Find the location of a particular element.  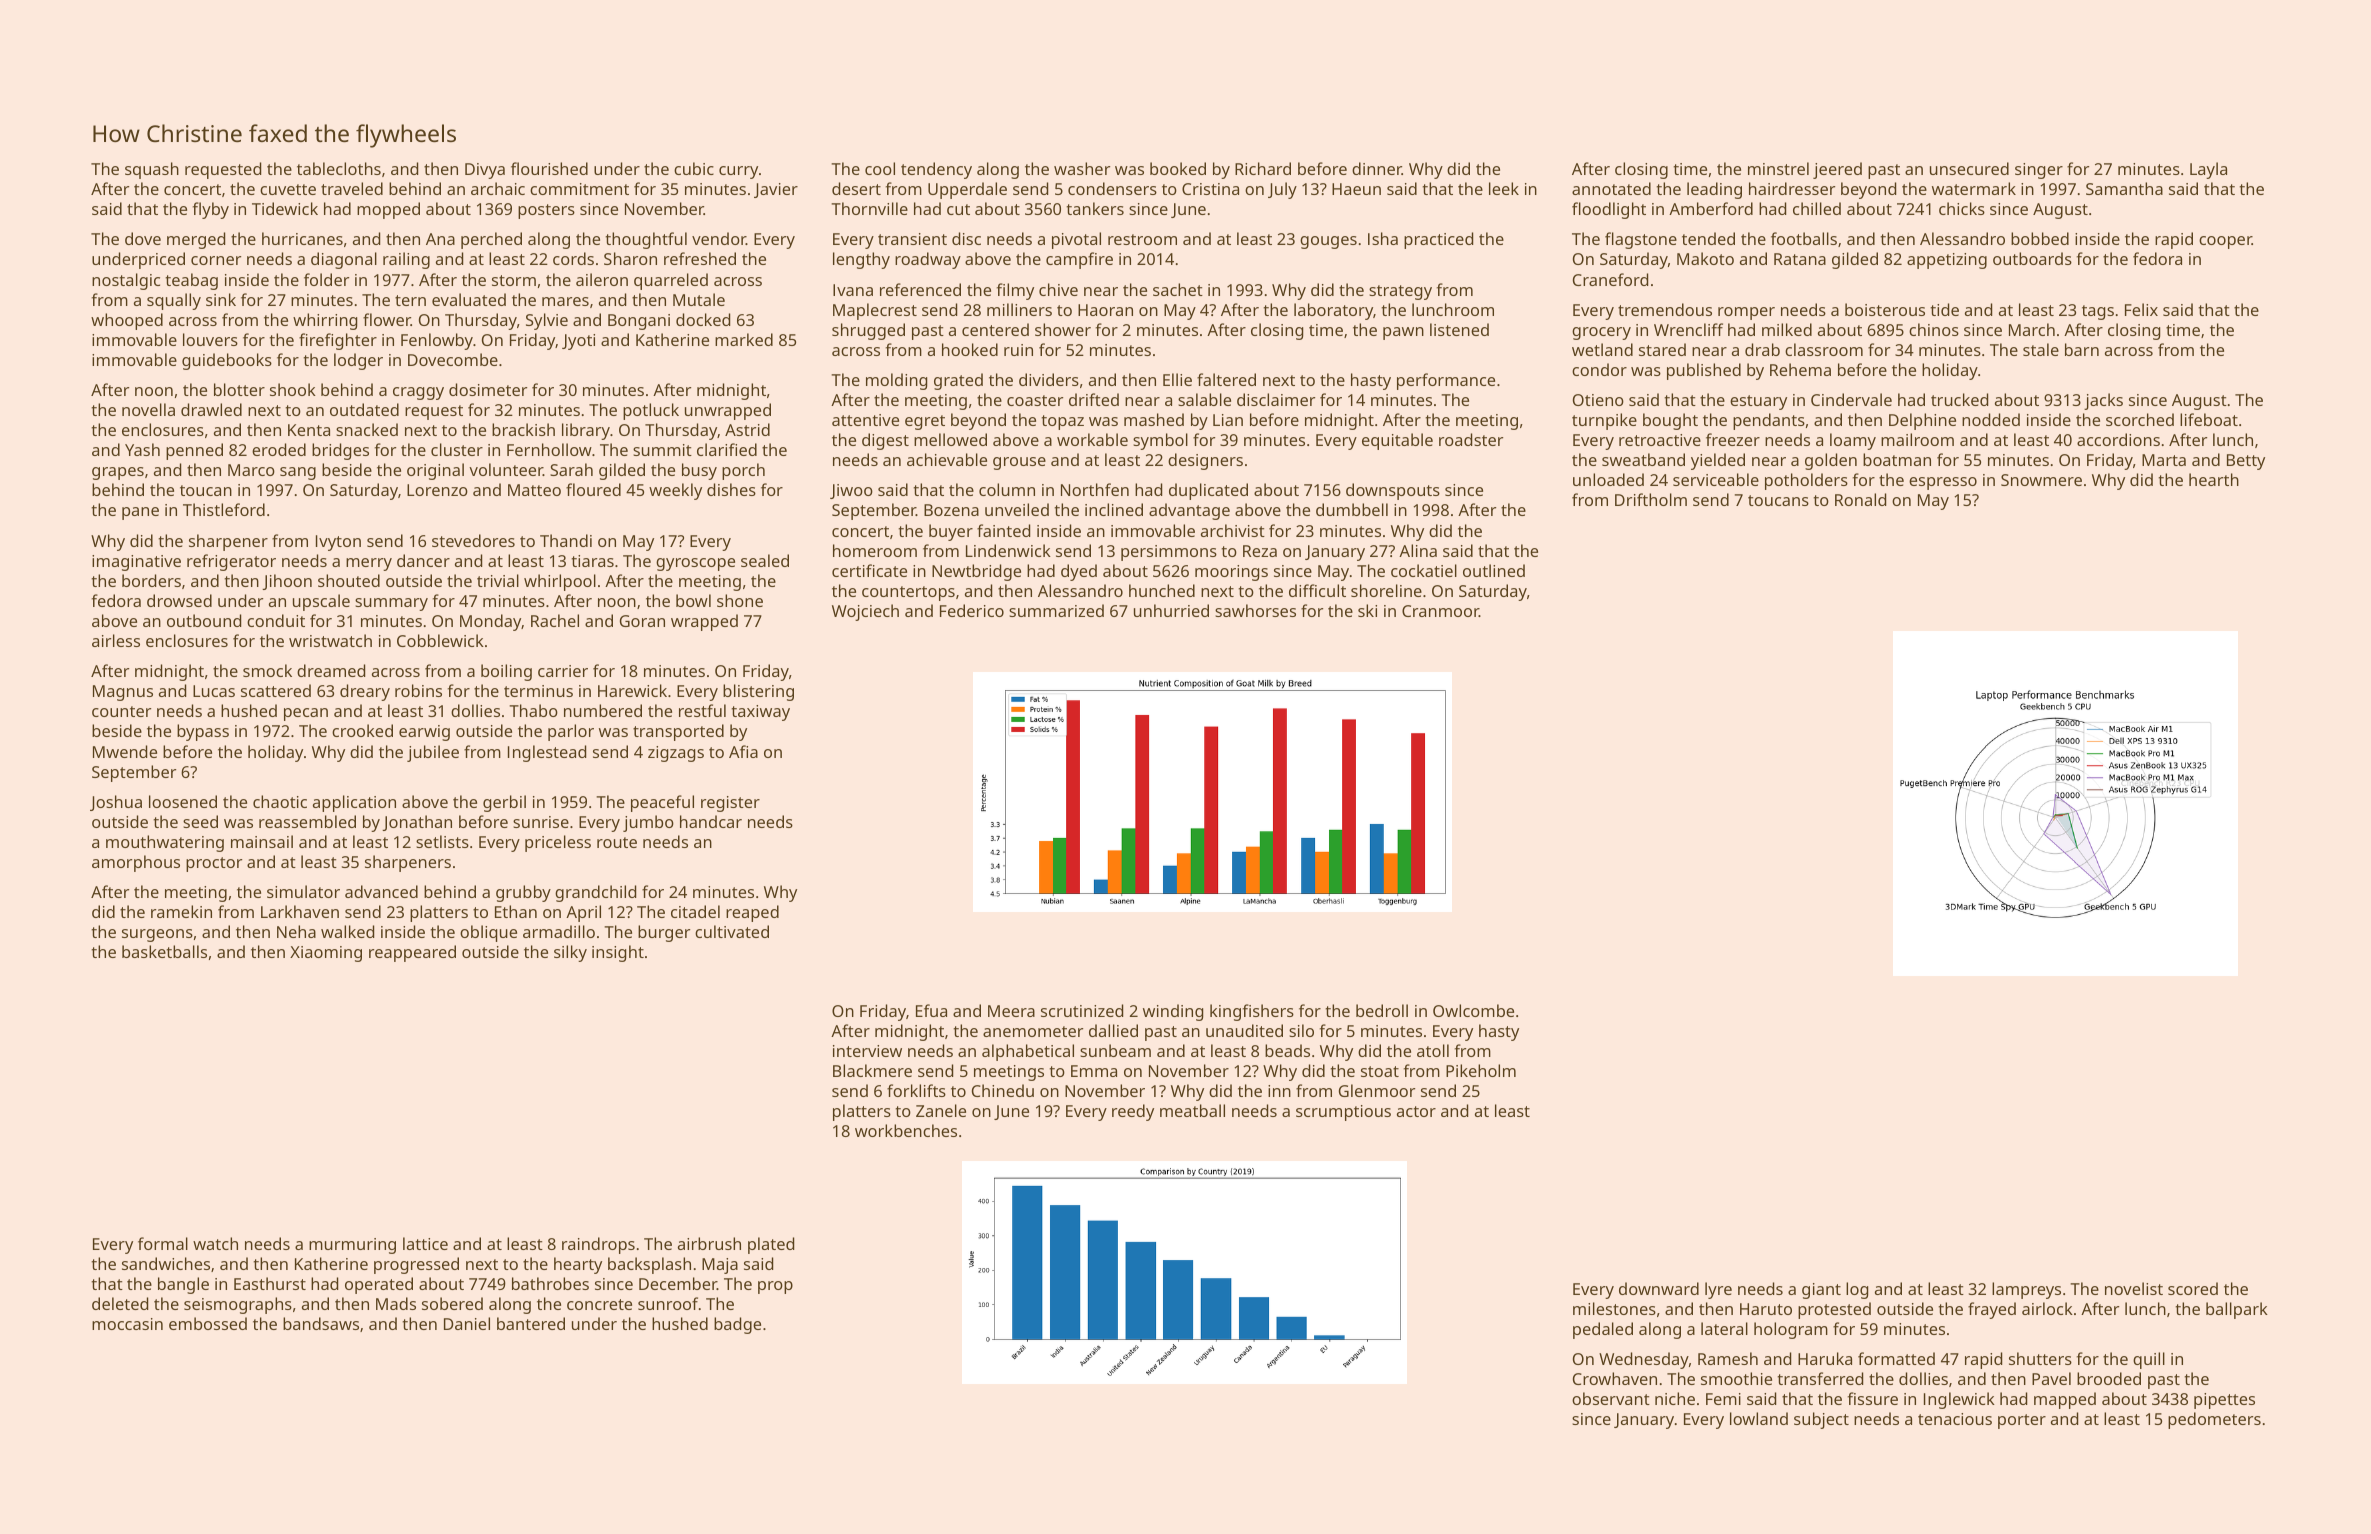

Daniel is located at coordinates (467, 1323).
